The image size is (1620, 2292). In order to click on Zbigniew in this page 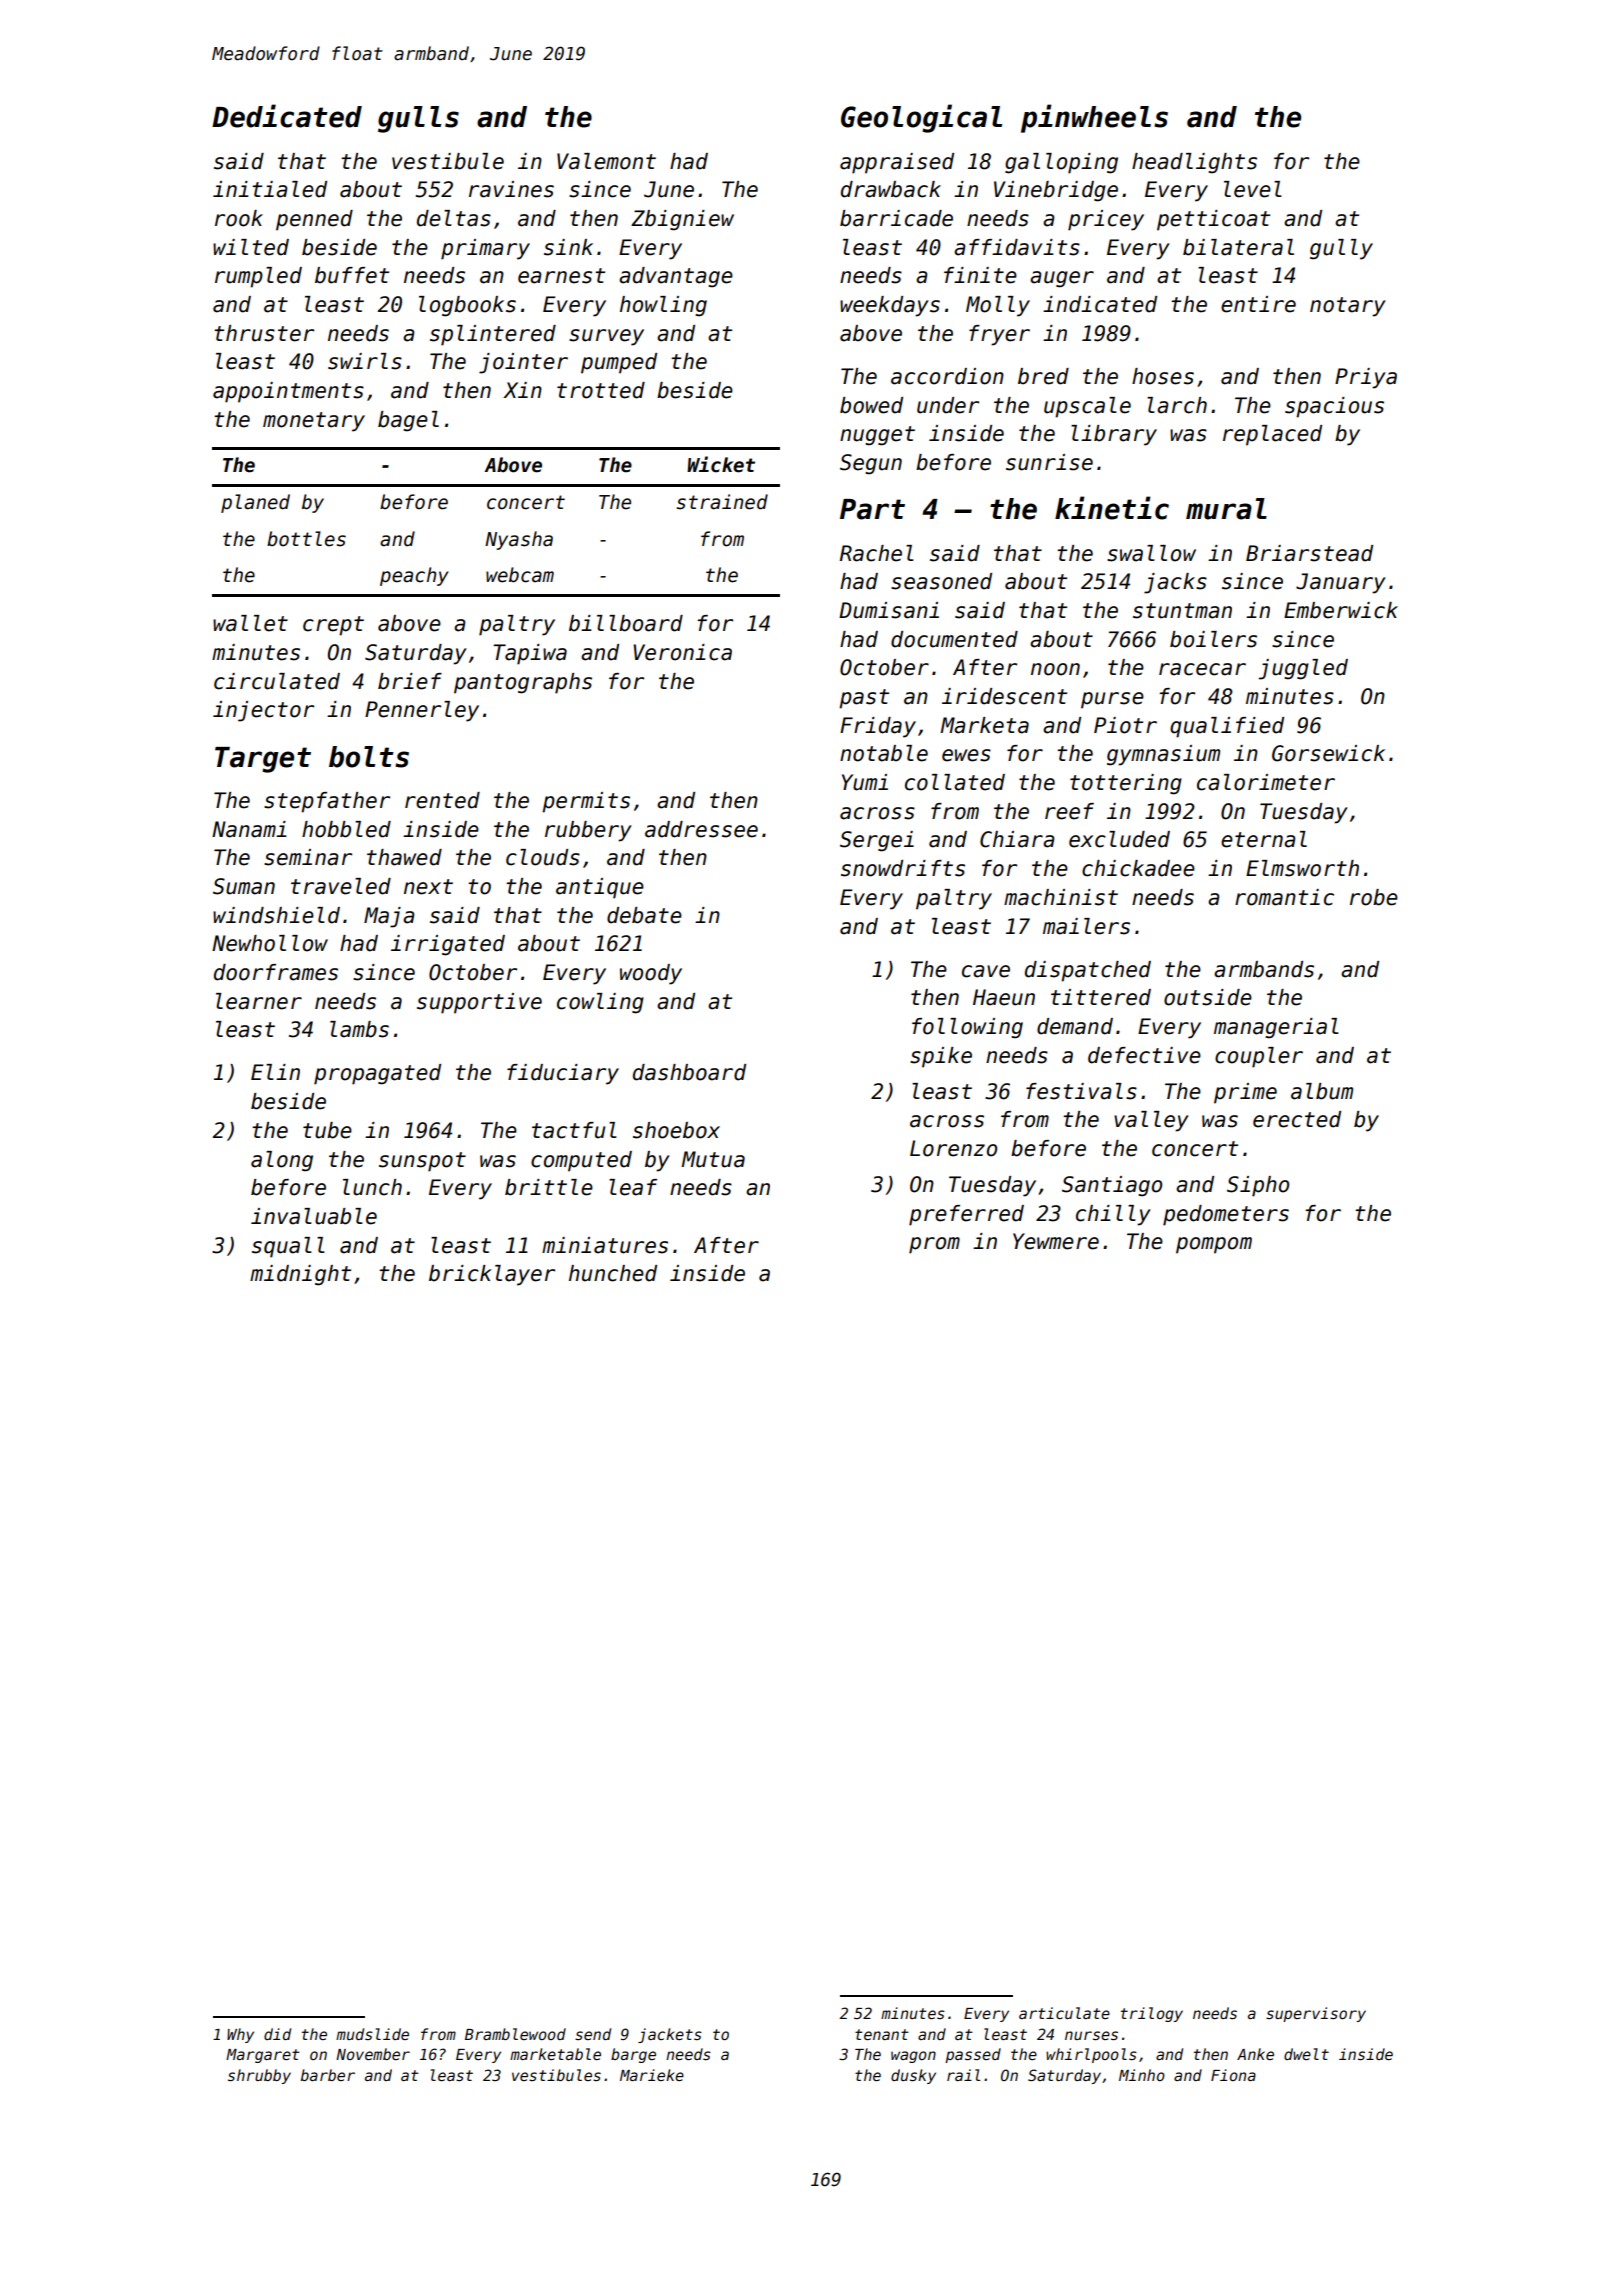, I will do `click(682, 220)`.
